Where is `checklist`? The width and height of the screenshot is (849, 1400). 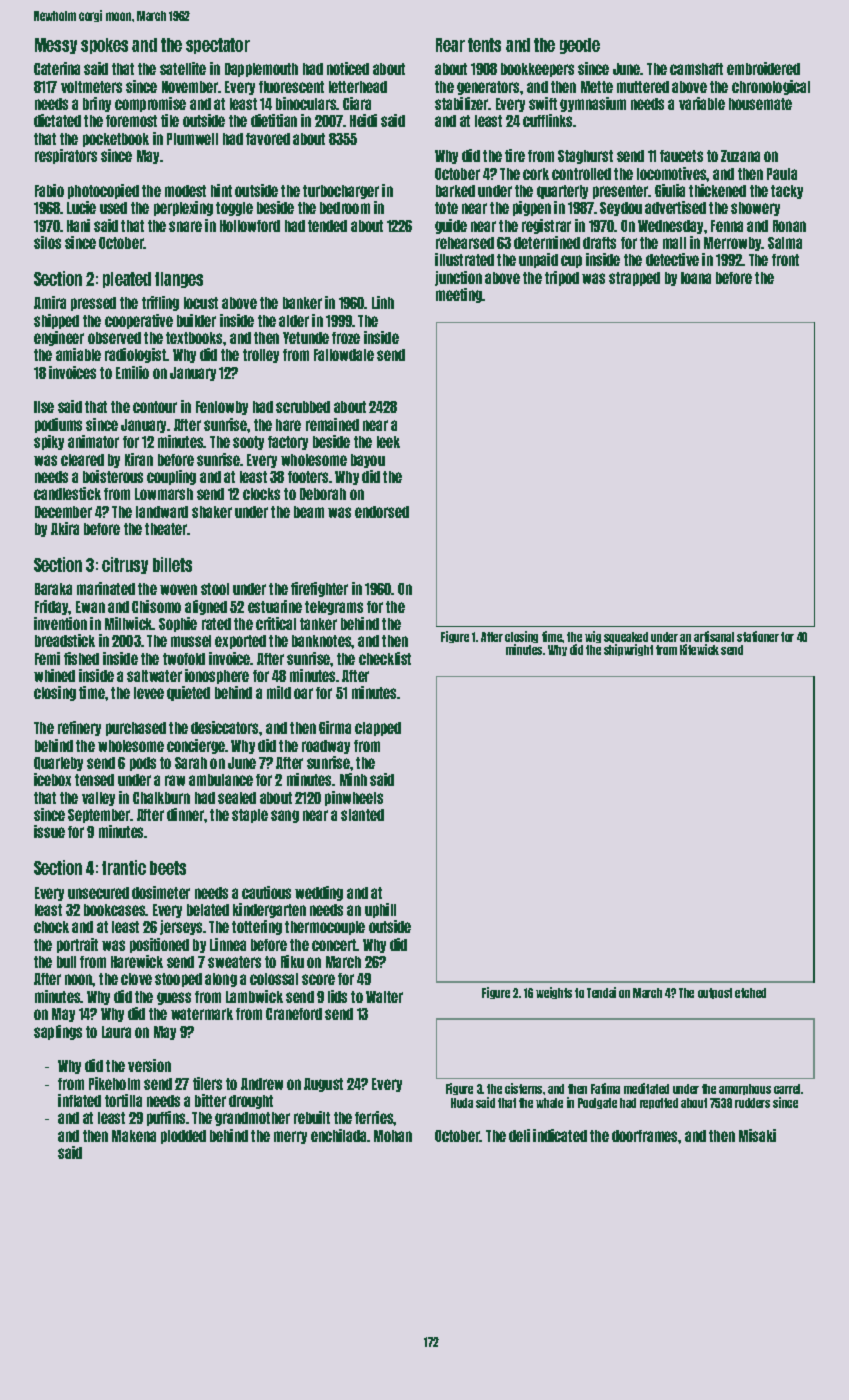 checklist is located at coordinates (385, 658).
